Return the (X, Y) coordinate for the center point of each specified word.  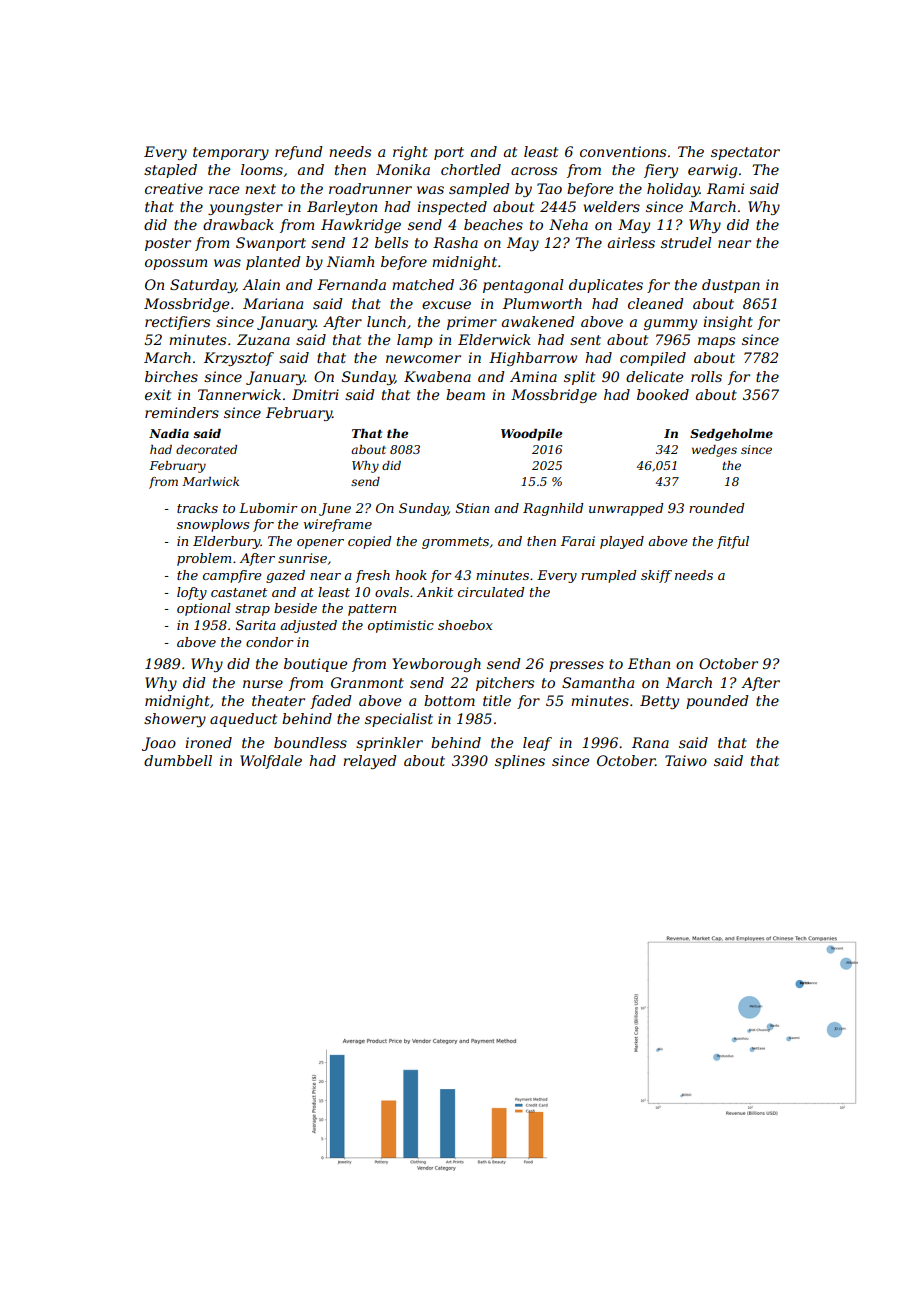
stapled (170, 171)
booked (663, 394)
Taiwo (686, 760)
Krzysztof (239, 359)
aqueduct (243, 720)
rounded (716, 508)
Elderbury (227, 542)
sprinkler (389, 744)
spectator (745, 153)
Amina (533, 376)
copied (369, 542)
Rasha (455, 242)
